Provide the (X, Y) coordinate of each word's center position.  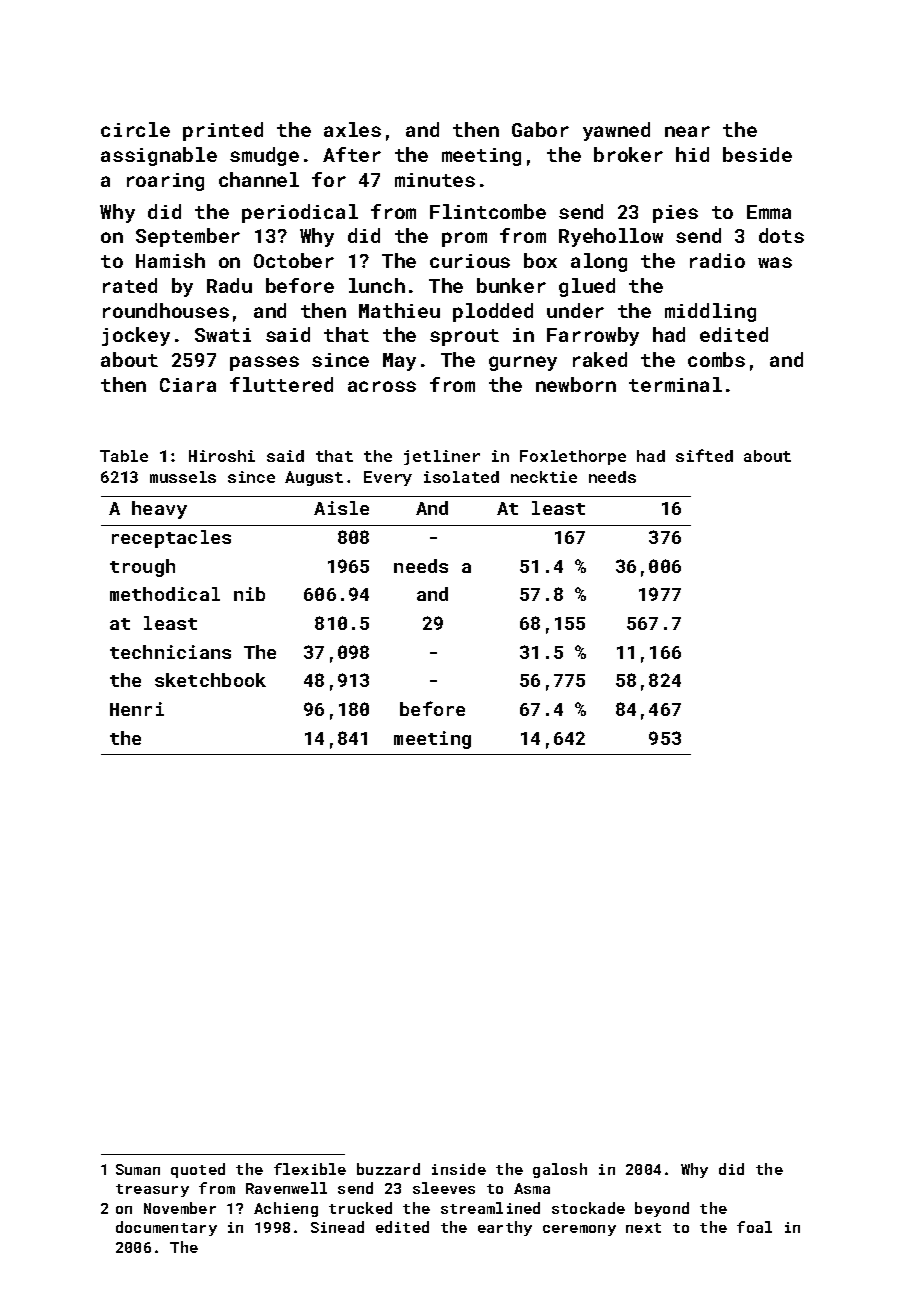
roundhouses (166, 310)
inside (459, 1169)
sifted (704, 455)
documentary (166, 1228)
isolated (461, 477)
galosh (560, 1170)
